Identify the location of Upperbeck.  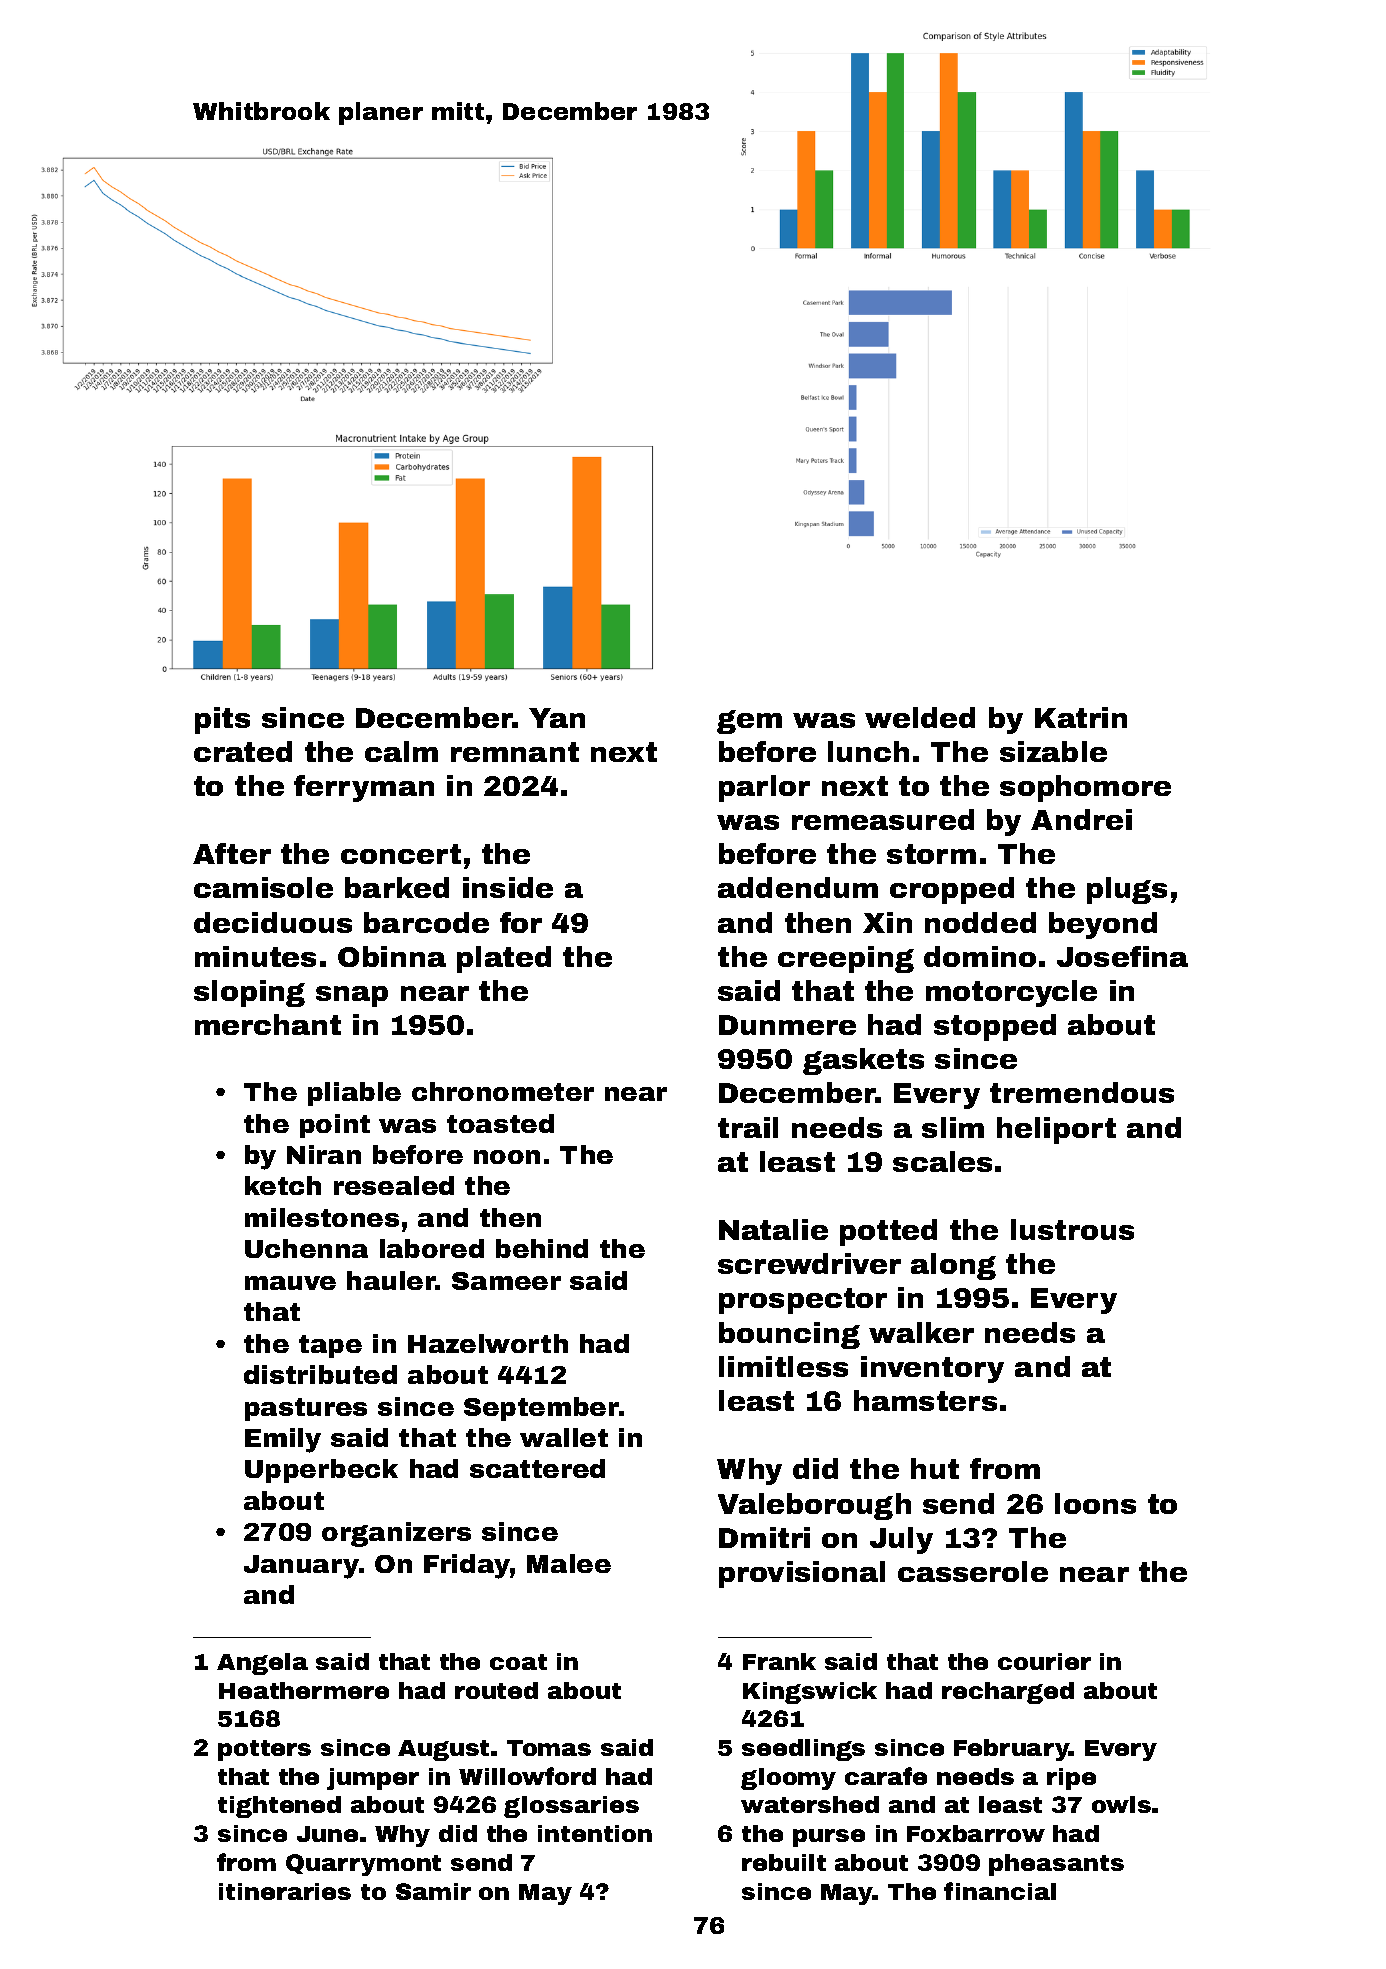
(321, 1471).
